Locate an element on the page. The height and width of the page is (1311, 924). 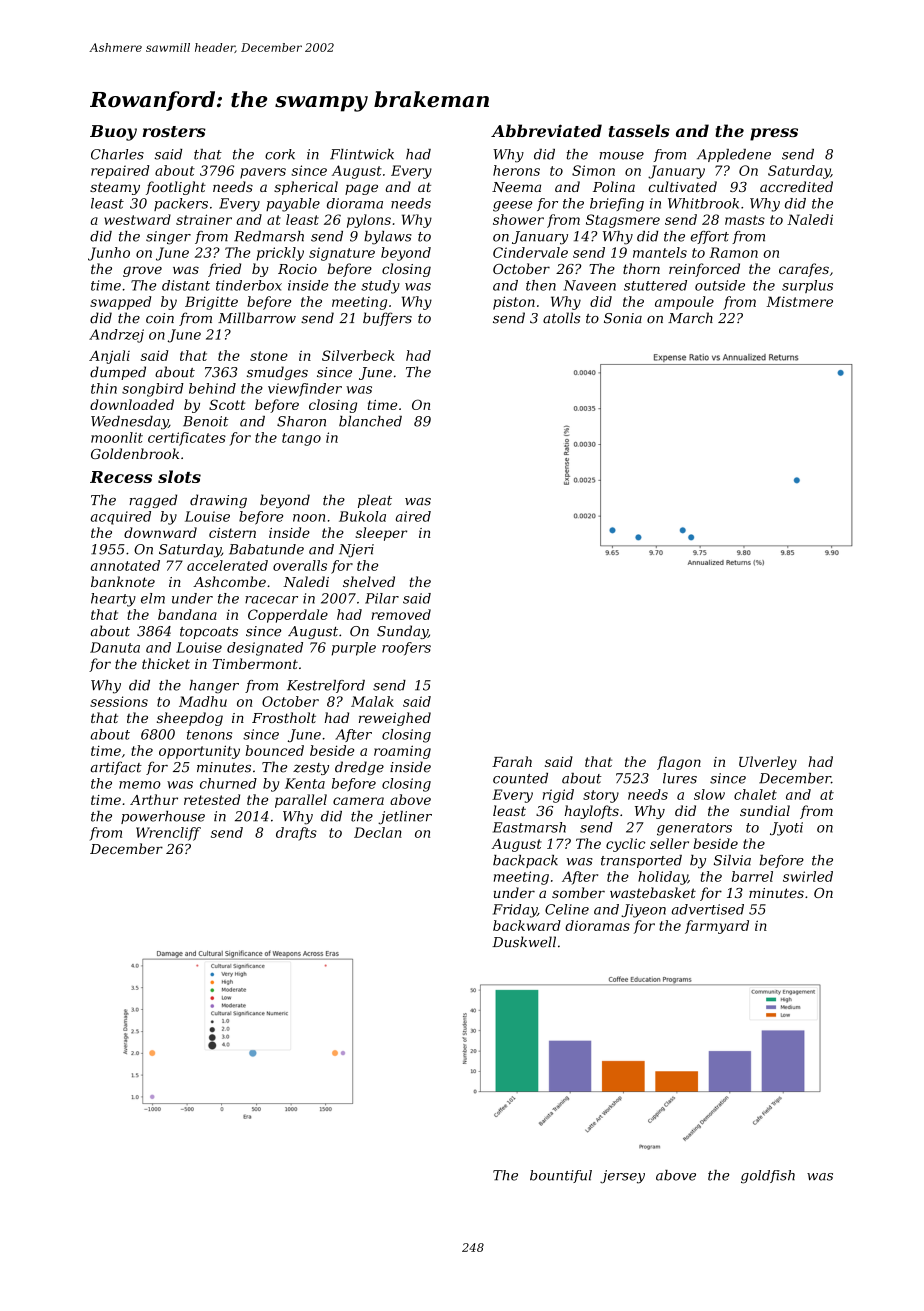
pleat is located at coordinates (375, 501).
